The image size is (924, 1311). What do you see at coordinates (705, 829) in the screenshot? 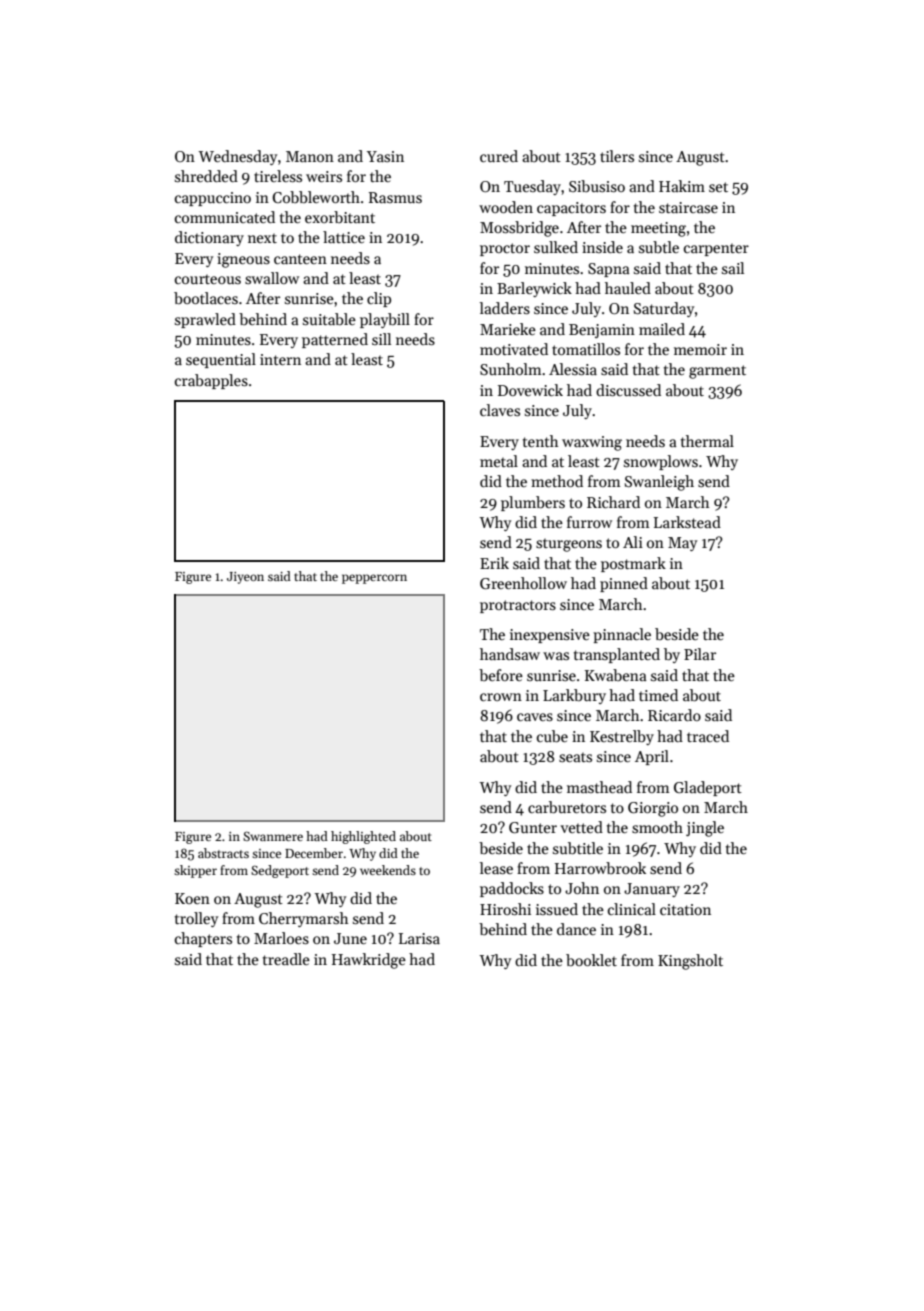
I see `jingle` at bounding box center [705, 829].
